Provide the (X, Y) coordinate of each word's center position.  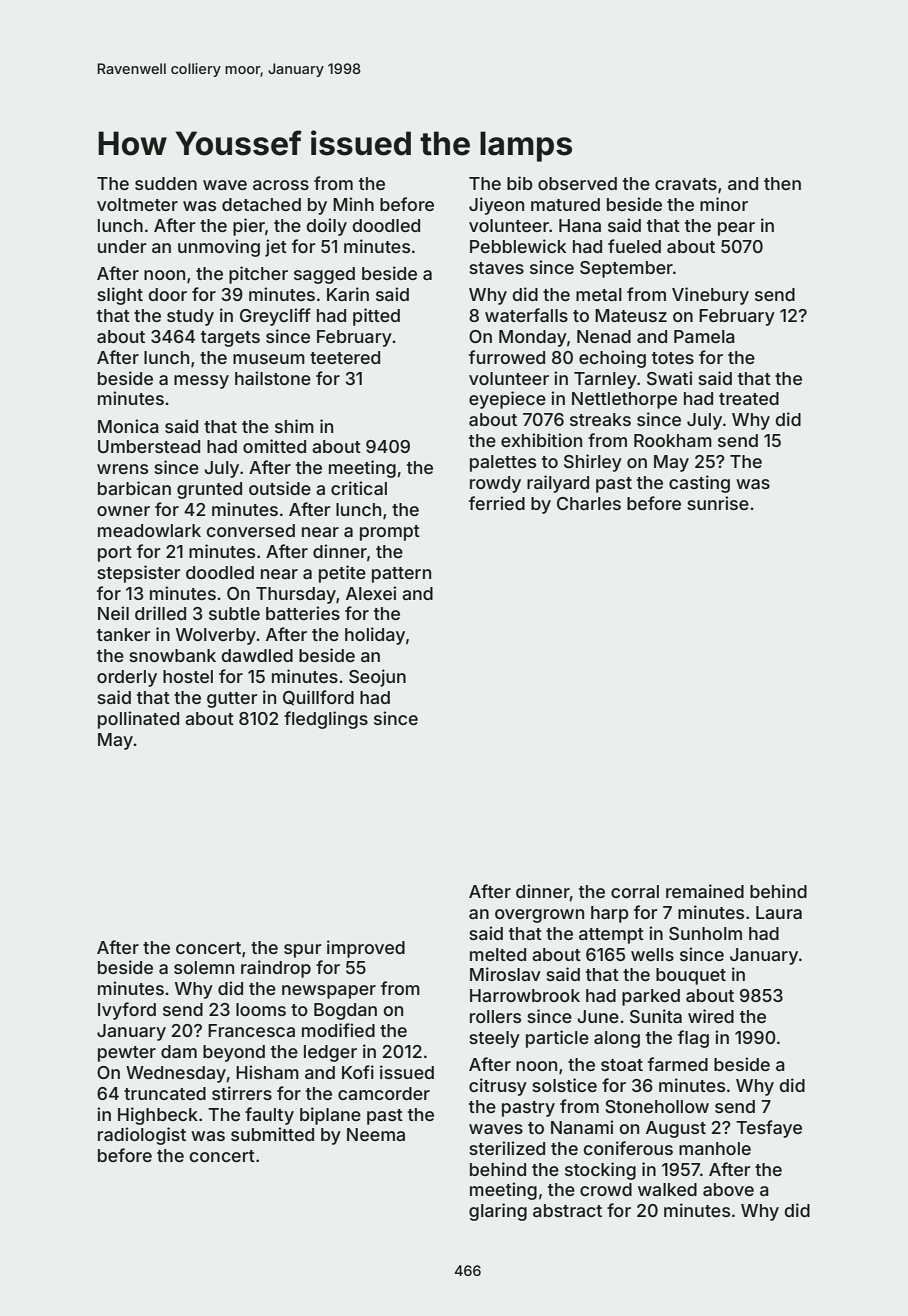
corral (635, 891)
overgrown (539, 916)
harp (610, 914)
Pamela (704, 336)
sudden (166, 183)
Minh (353, 204)
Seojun (377, 678)
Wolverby (216, 636)
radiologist (142, 1136)
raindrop (276, 969)
